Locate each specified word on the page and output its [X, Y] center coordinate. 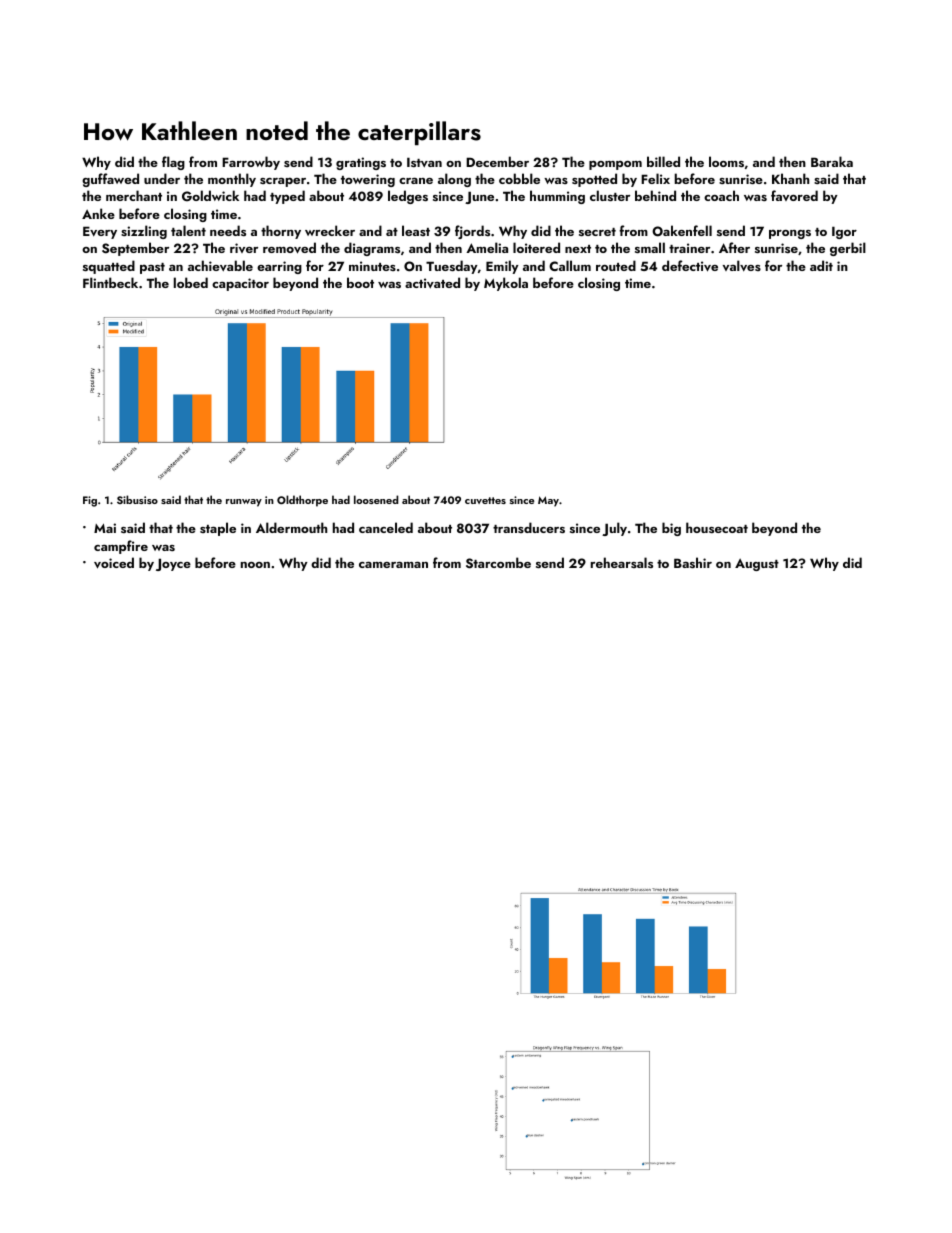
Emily [502, 267]
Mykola [506, 284]
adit [821, 265]
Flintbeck [110, 282]
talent [188, 230]
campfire [121, 547]
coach [721, 195]
